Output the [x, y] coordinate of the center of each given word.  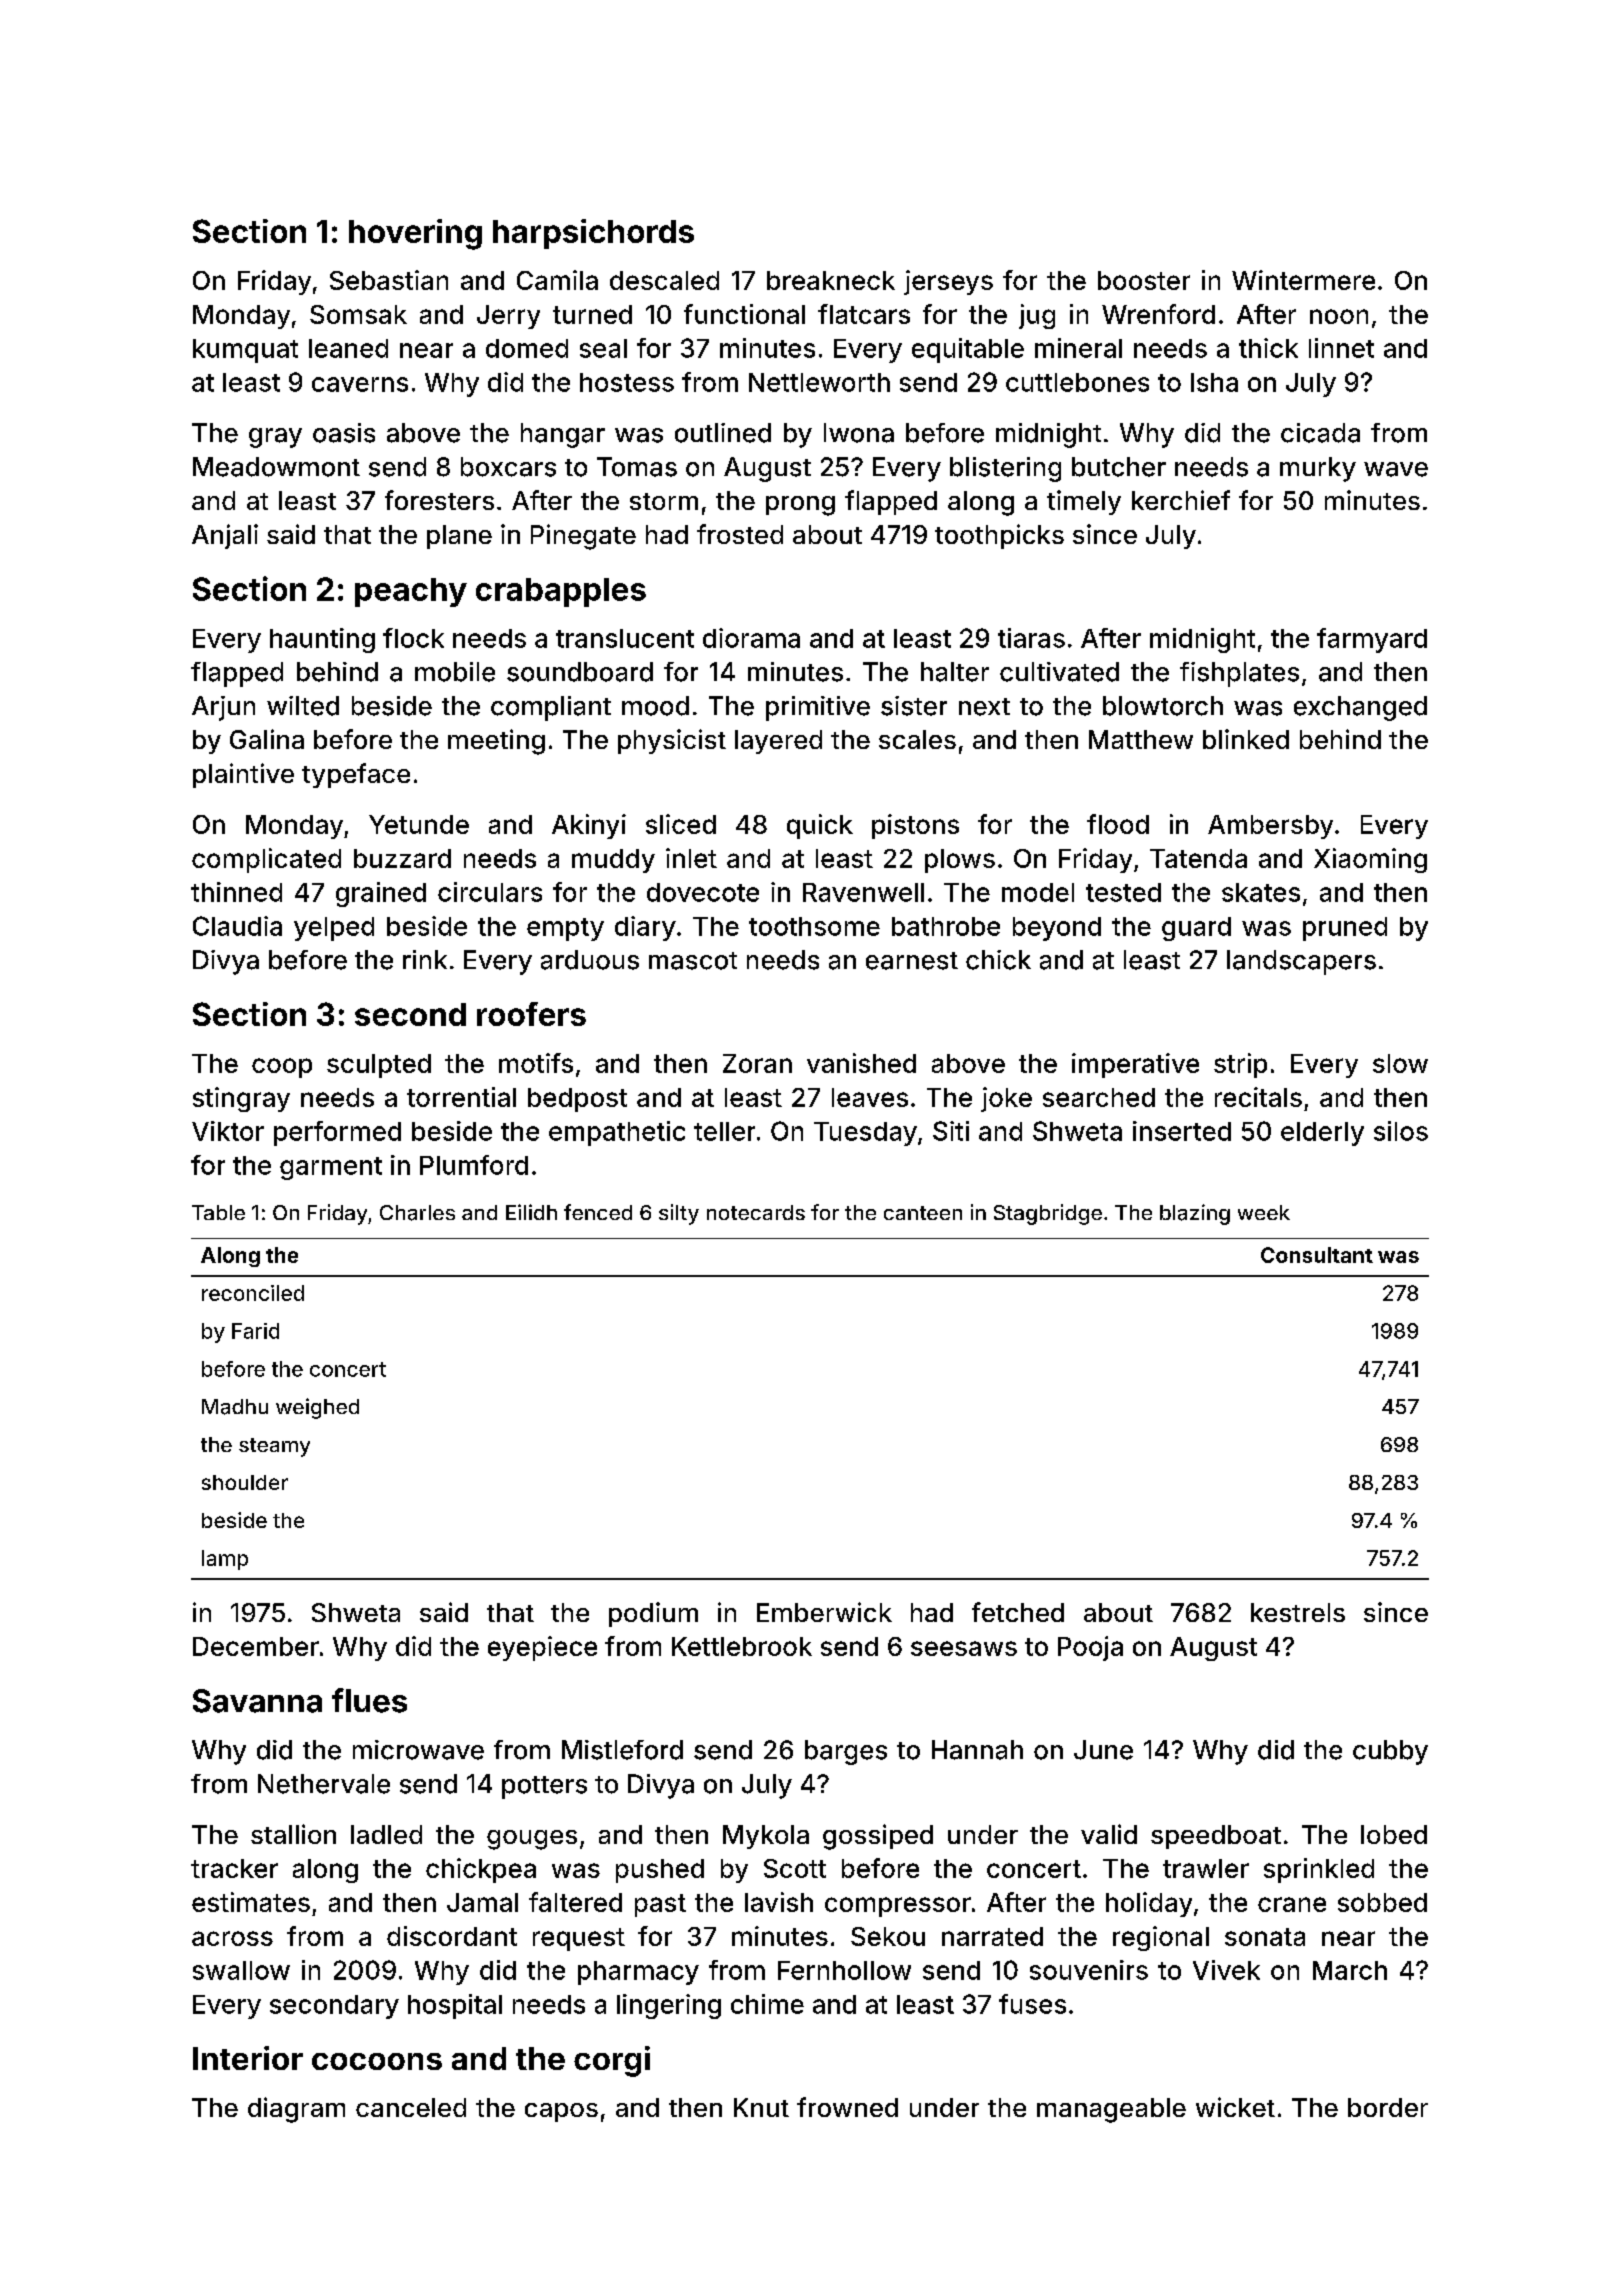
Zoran [757, 1063]
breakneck [831, 280]
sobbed [1382, 1902]
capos [561, 2112]
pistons [915, 826]
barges [846, 1752]
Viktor [228, 1131]
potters [544, 1787]
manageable [1111, 2110]
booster [1144, 280]
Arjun [223, 708]
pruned [1345, 929]
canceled [411, 2107]
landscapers [1301, 962]
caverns [360, 384]
